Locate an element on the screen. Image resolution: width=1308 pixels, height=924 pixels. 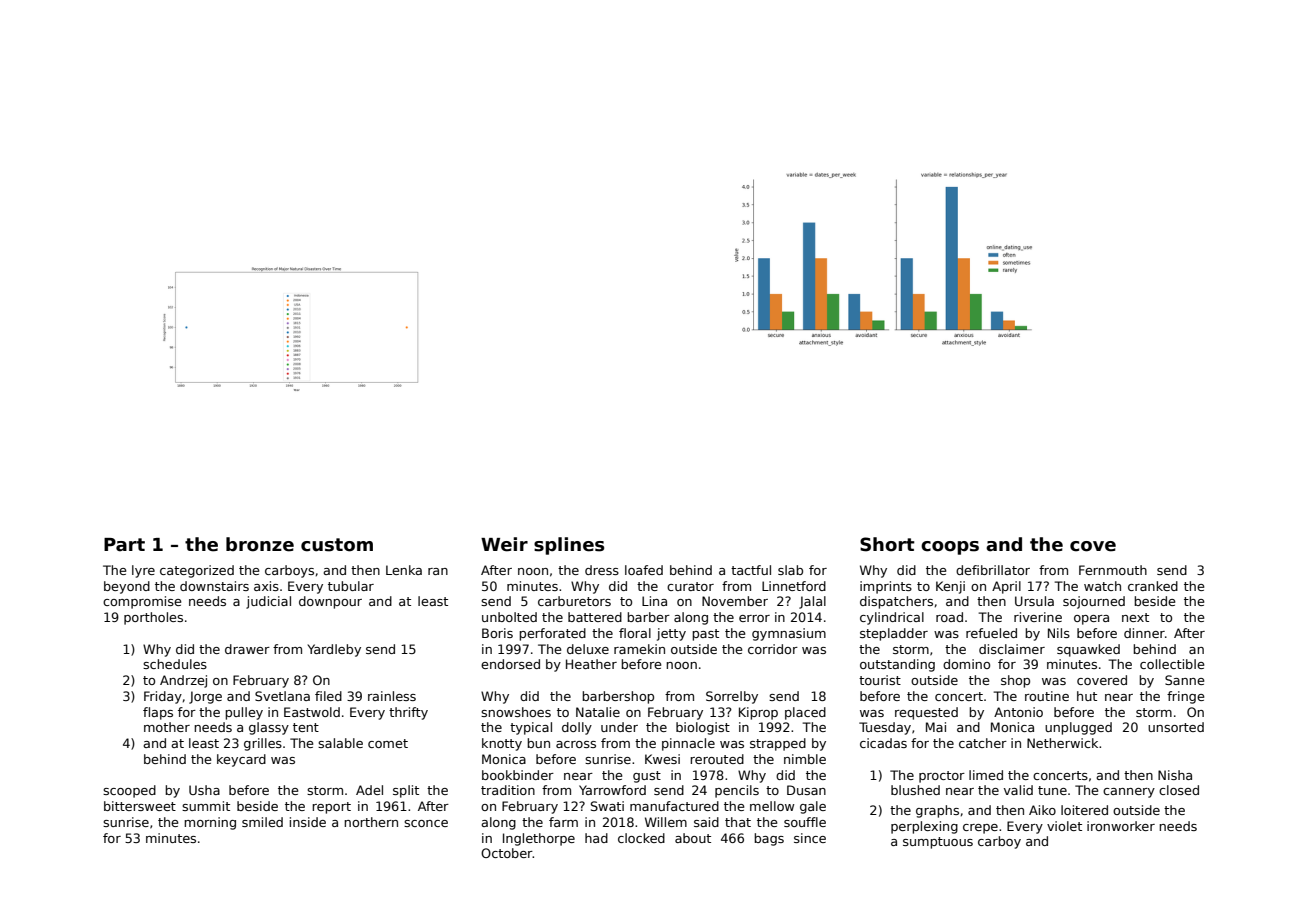
Sorrelby is located at coordinates (732, 697).
